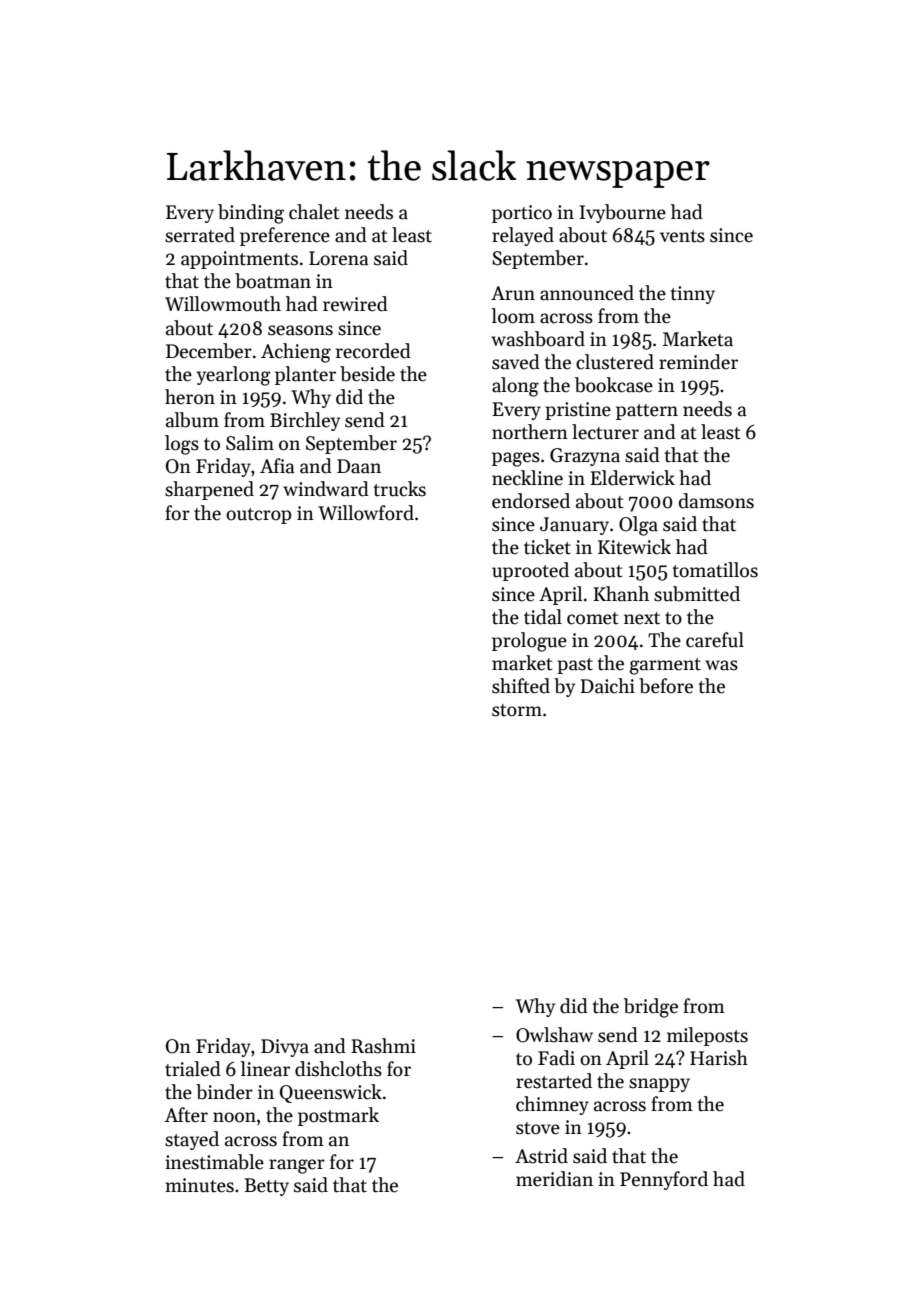 The image size is (924, 1311). Describe the element at coordinates (664, 1180) in the image. I see `Pennyford` at that location.
